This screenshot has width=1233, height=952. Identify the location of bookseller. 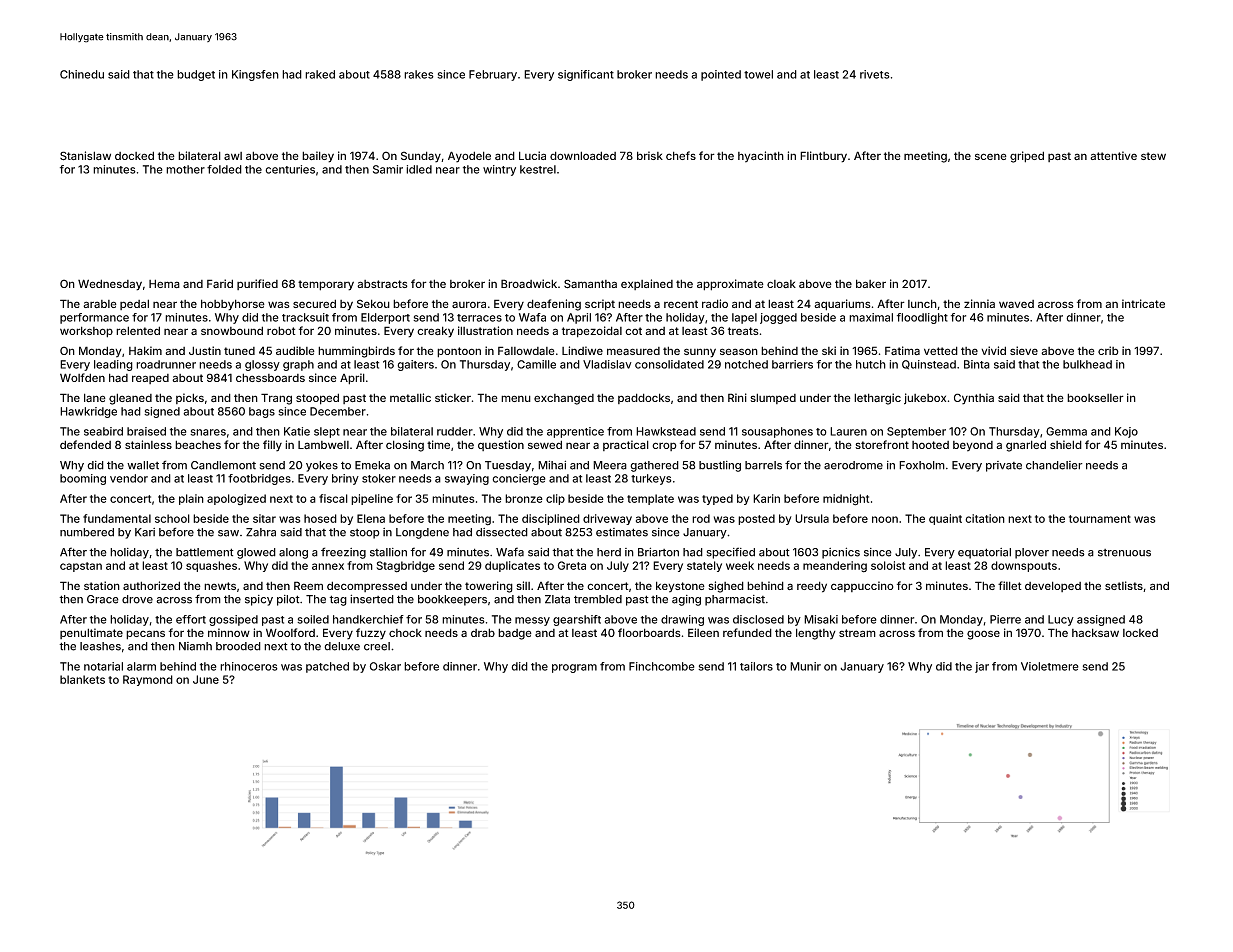
(1095, 397).
